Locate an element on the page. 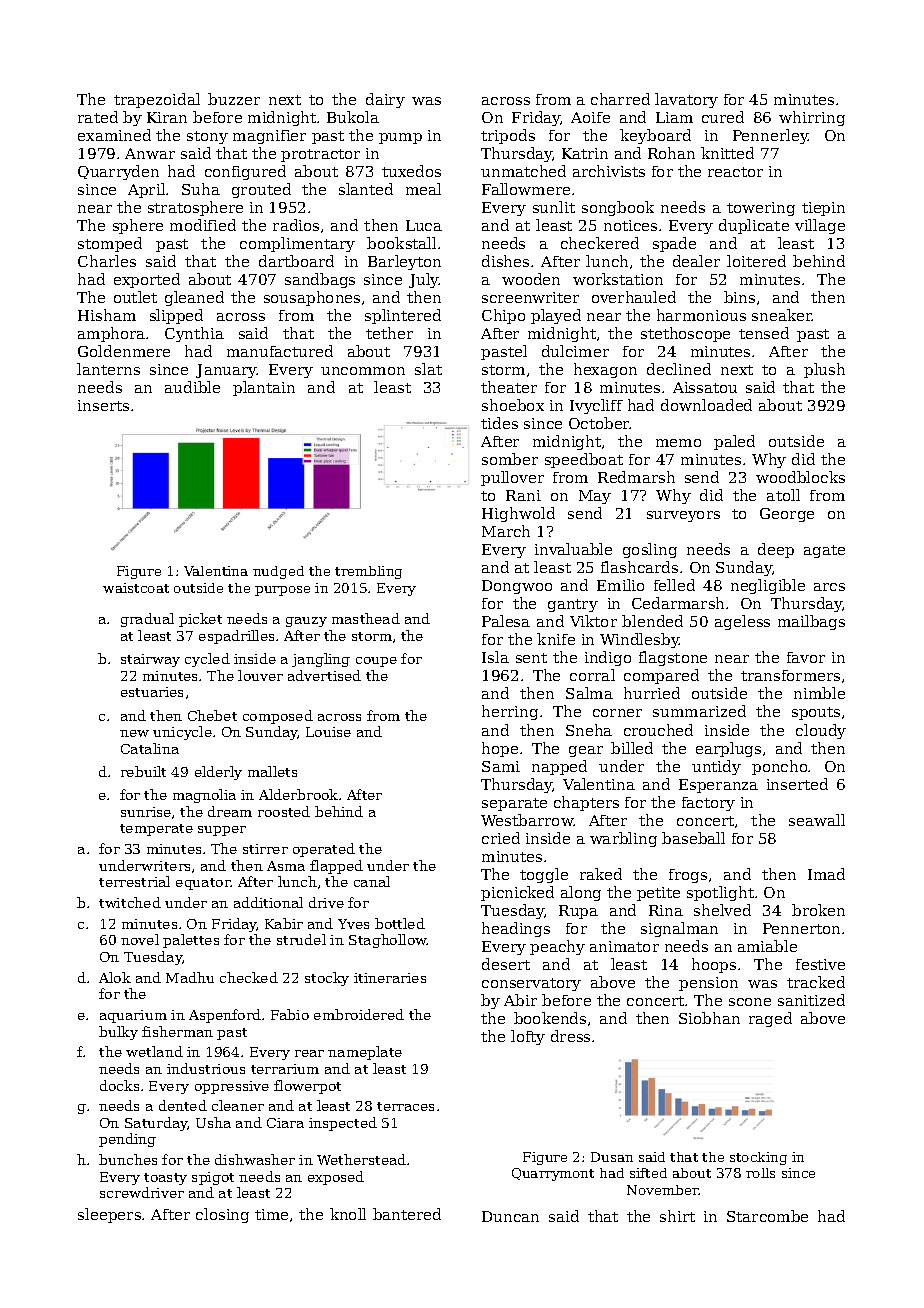  tiepin is located at coordinates (823, 209).
